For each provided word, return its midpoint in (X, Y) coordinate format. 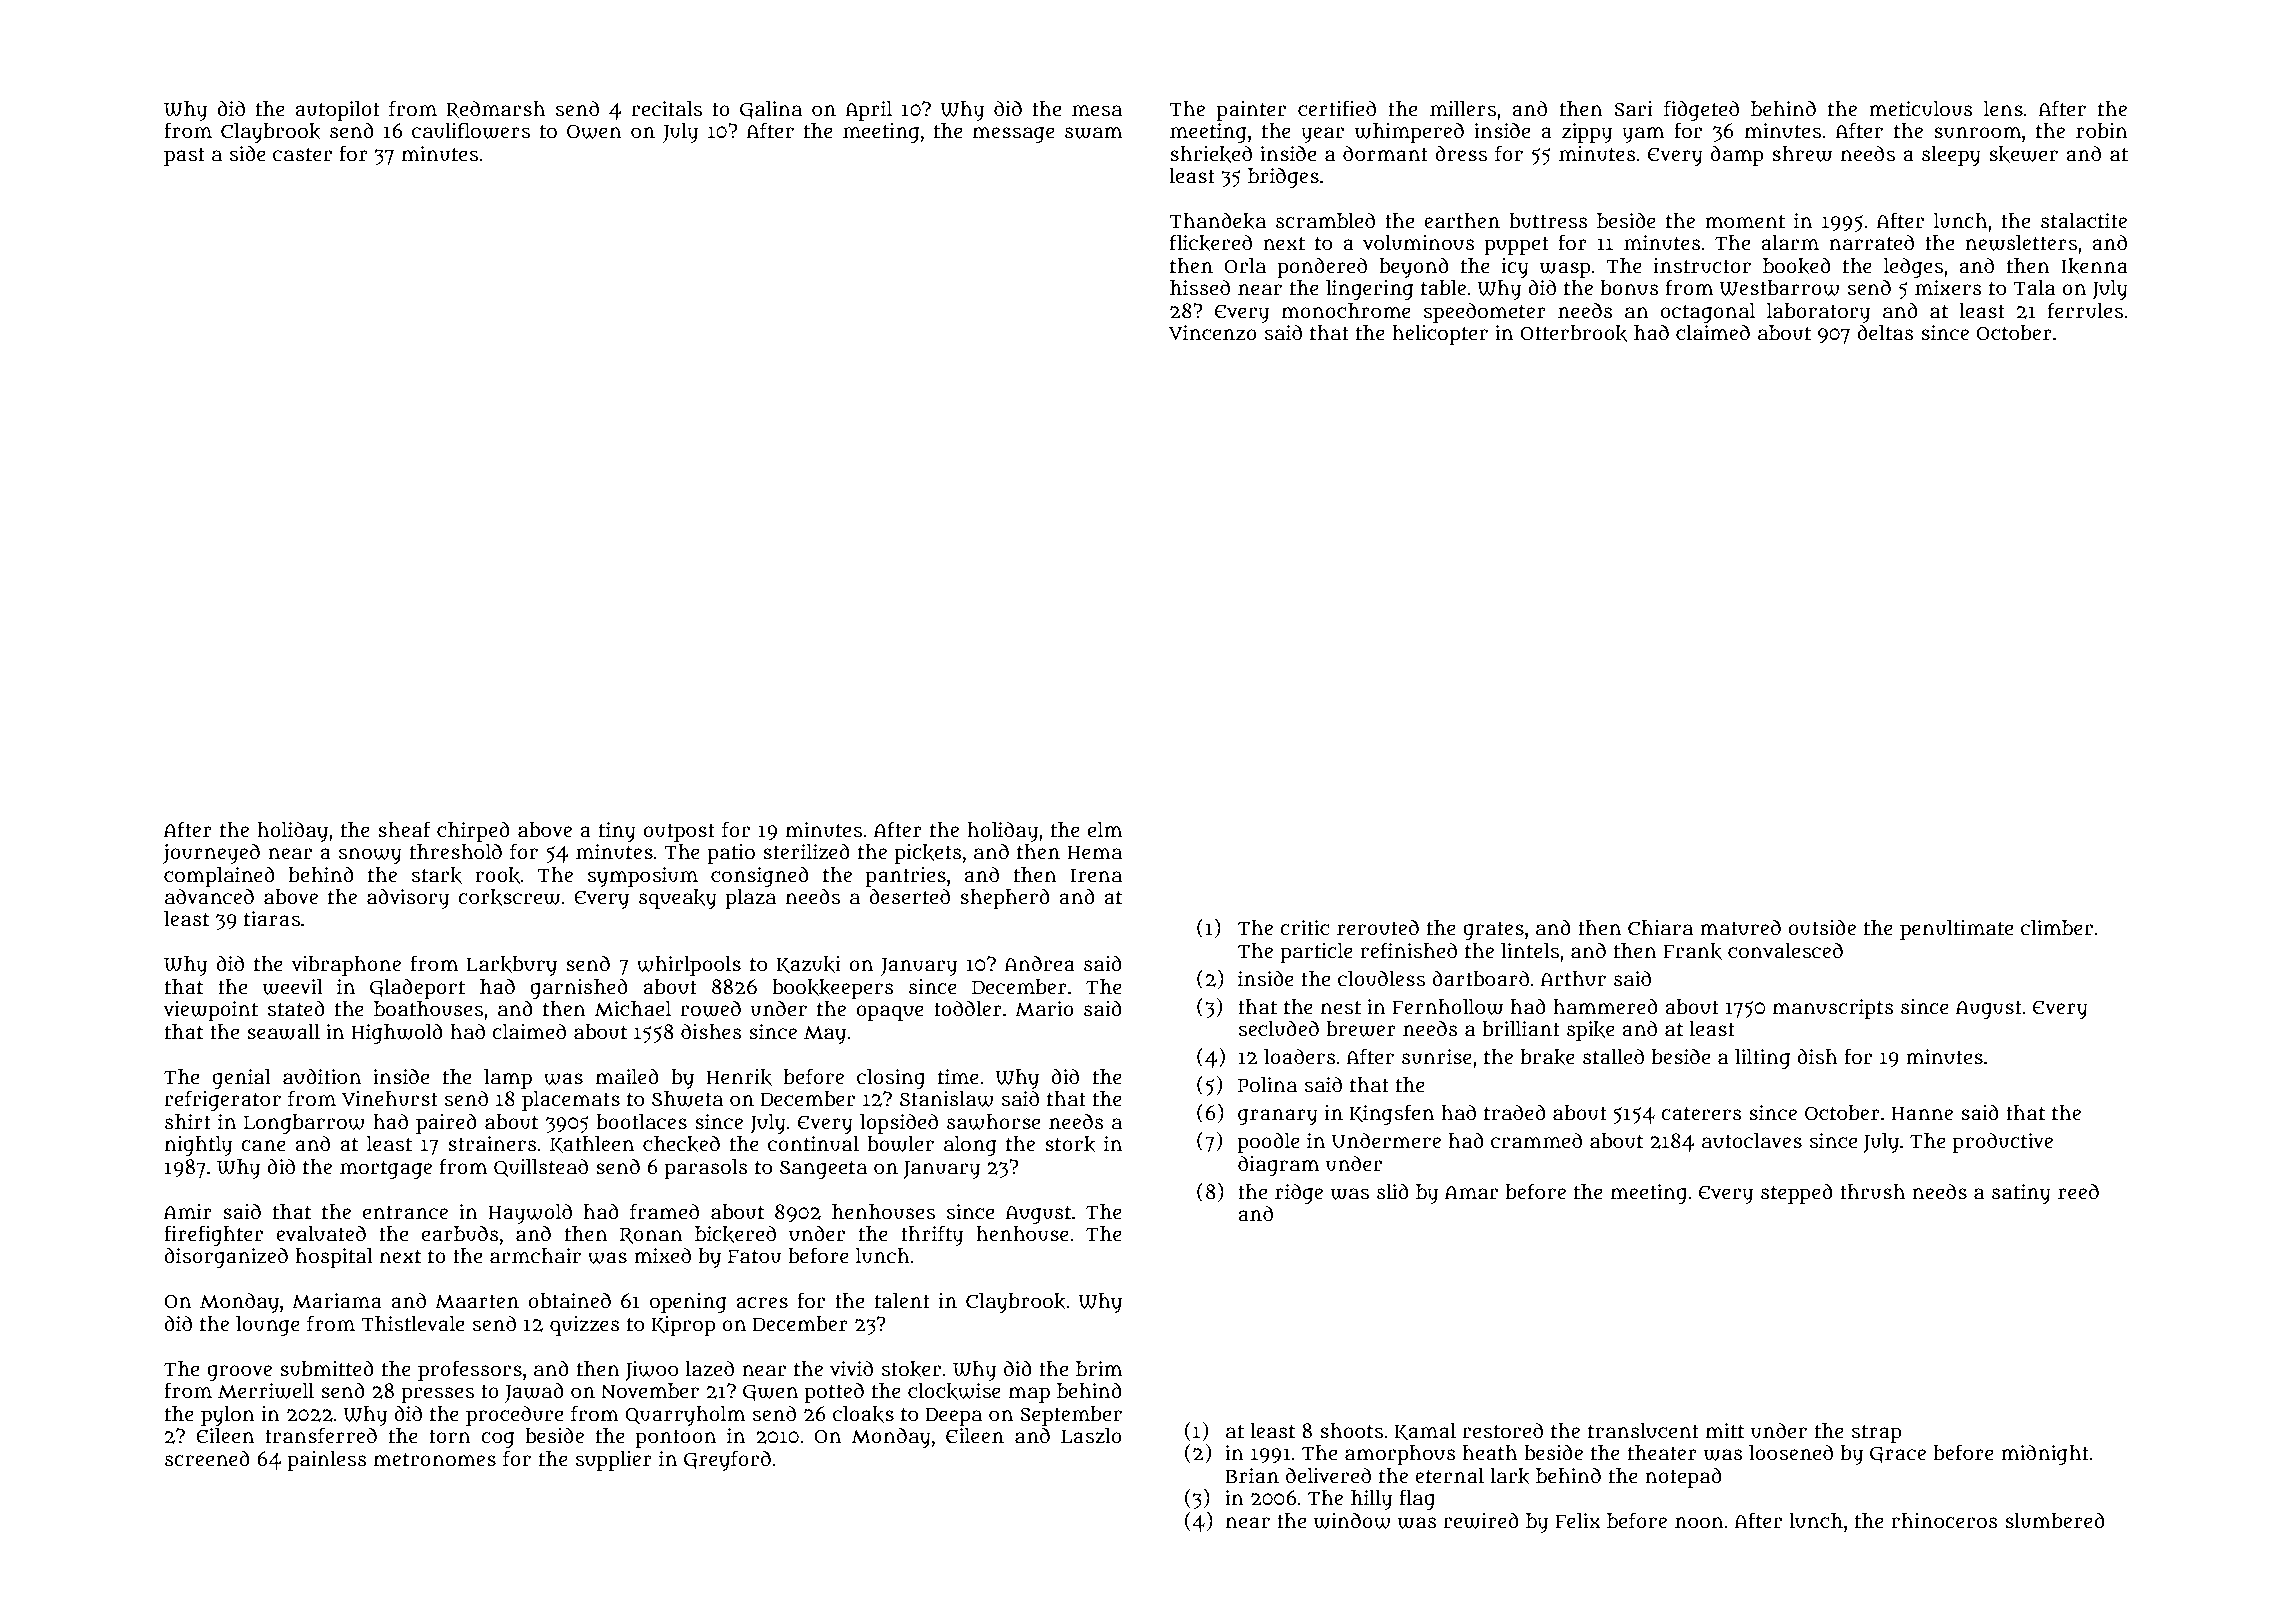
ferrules (2085, 310)
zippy (1587, 133)
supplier (614, 1461)
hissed (1200, 288)
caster (302, 155)
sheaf (404, 829)
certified (1337, 108)
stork (1070, 1144)
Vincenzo (1213, 333)
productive (2003, 1143)
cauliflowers (471, 130)
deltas (1885, 333)
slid (1393, 1192)
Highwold (397, 1034)
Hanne (1922, 1114)
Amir (188, 1211)
